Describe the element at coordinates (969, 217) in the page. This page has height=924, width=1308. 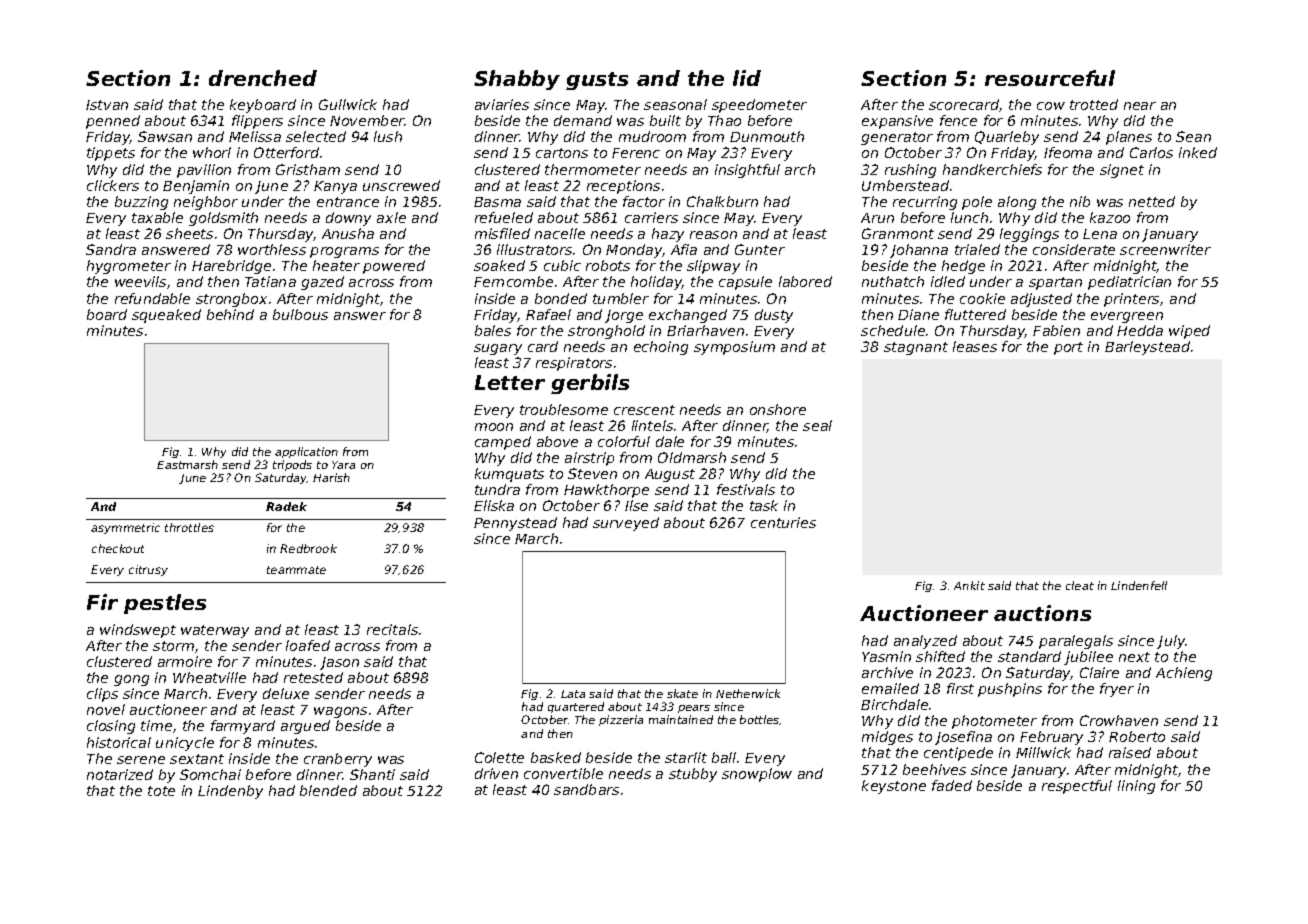
I see `lunch` at that location.
